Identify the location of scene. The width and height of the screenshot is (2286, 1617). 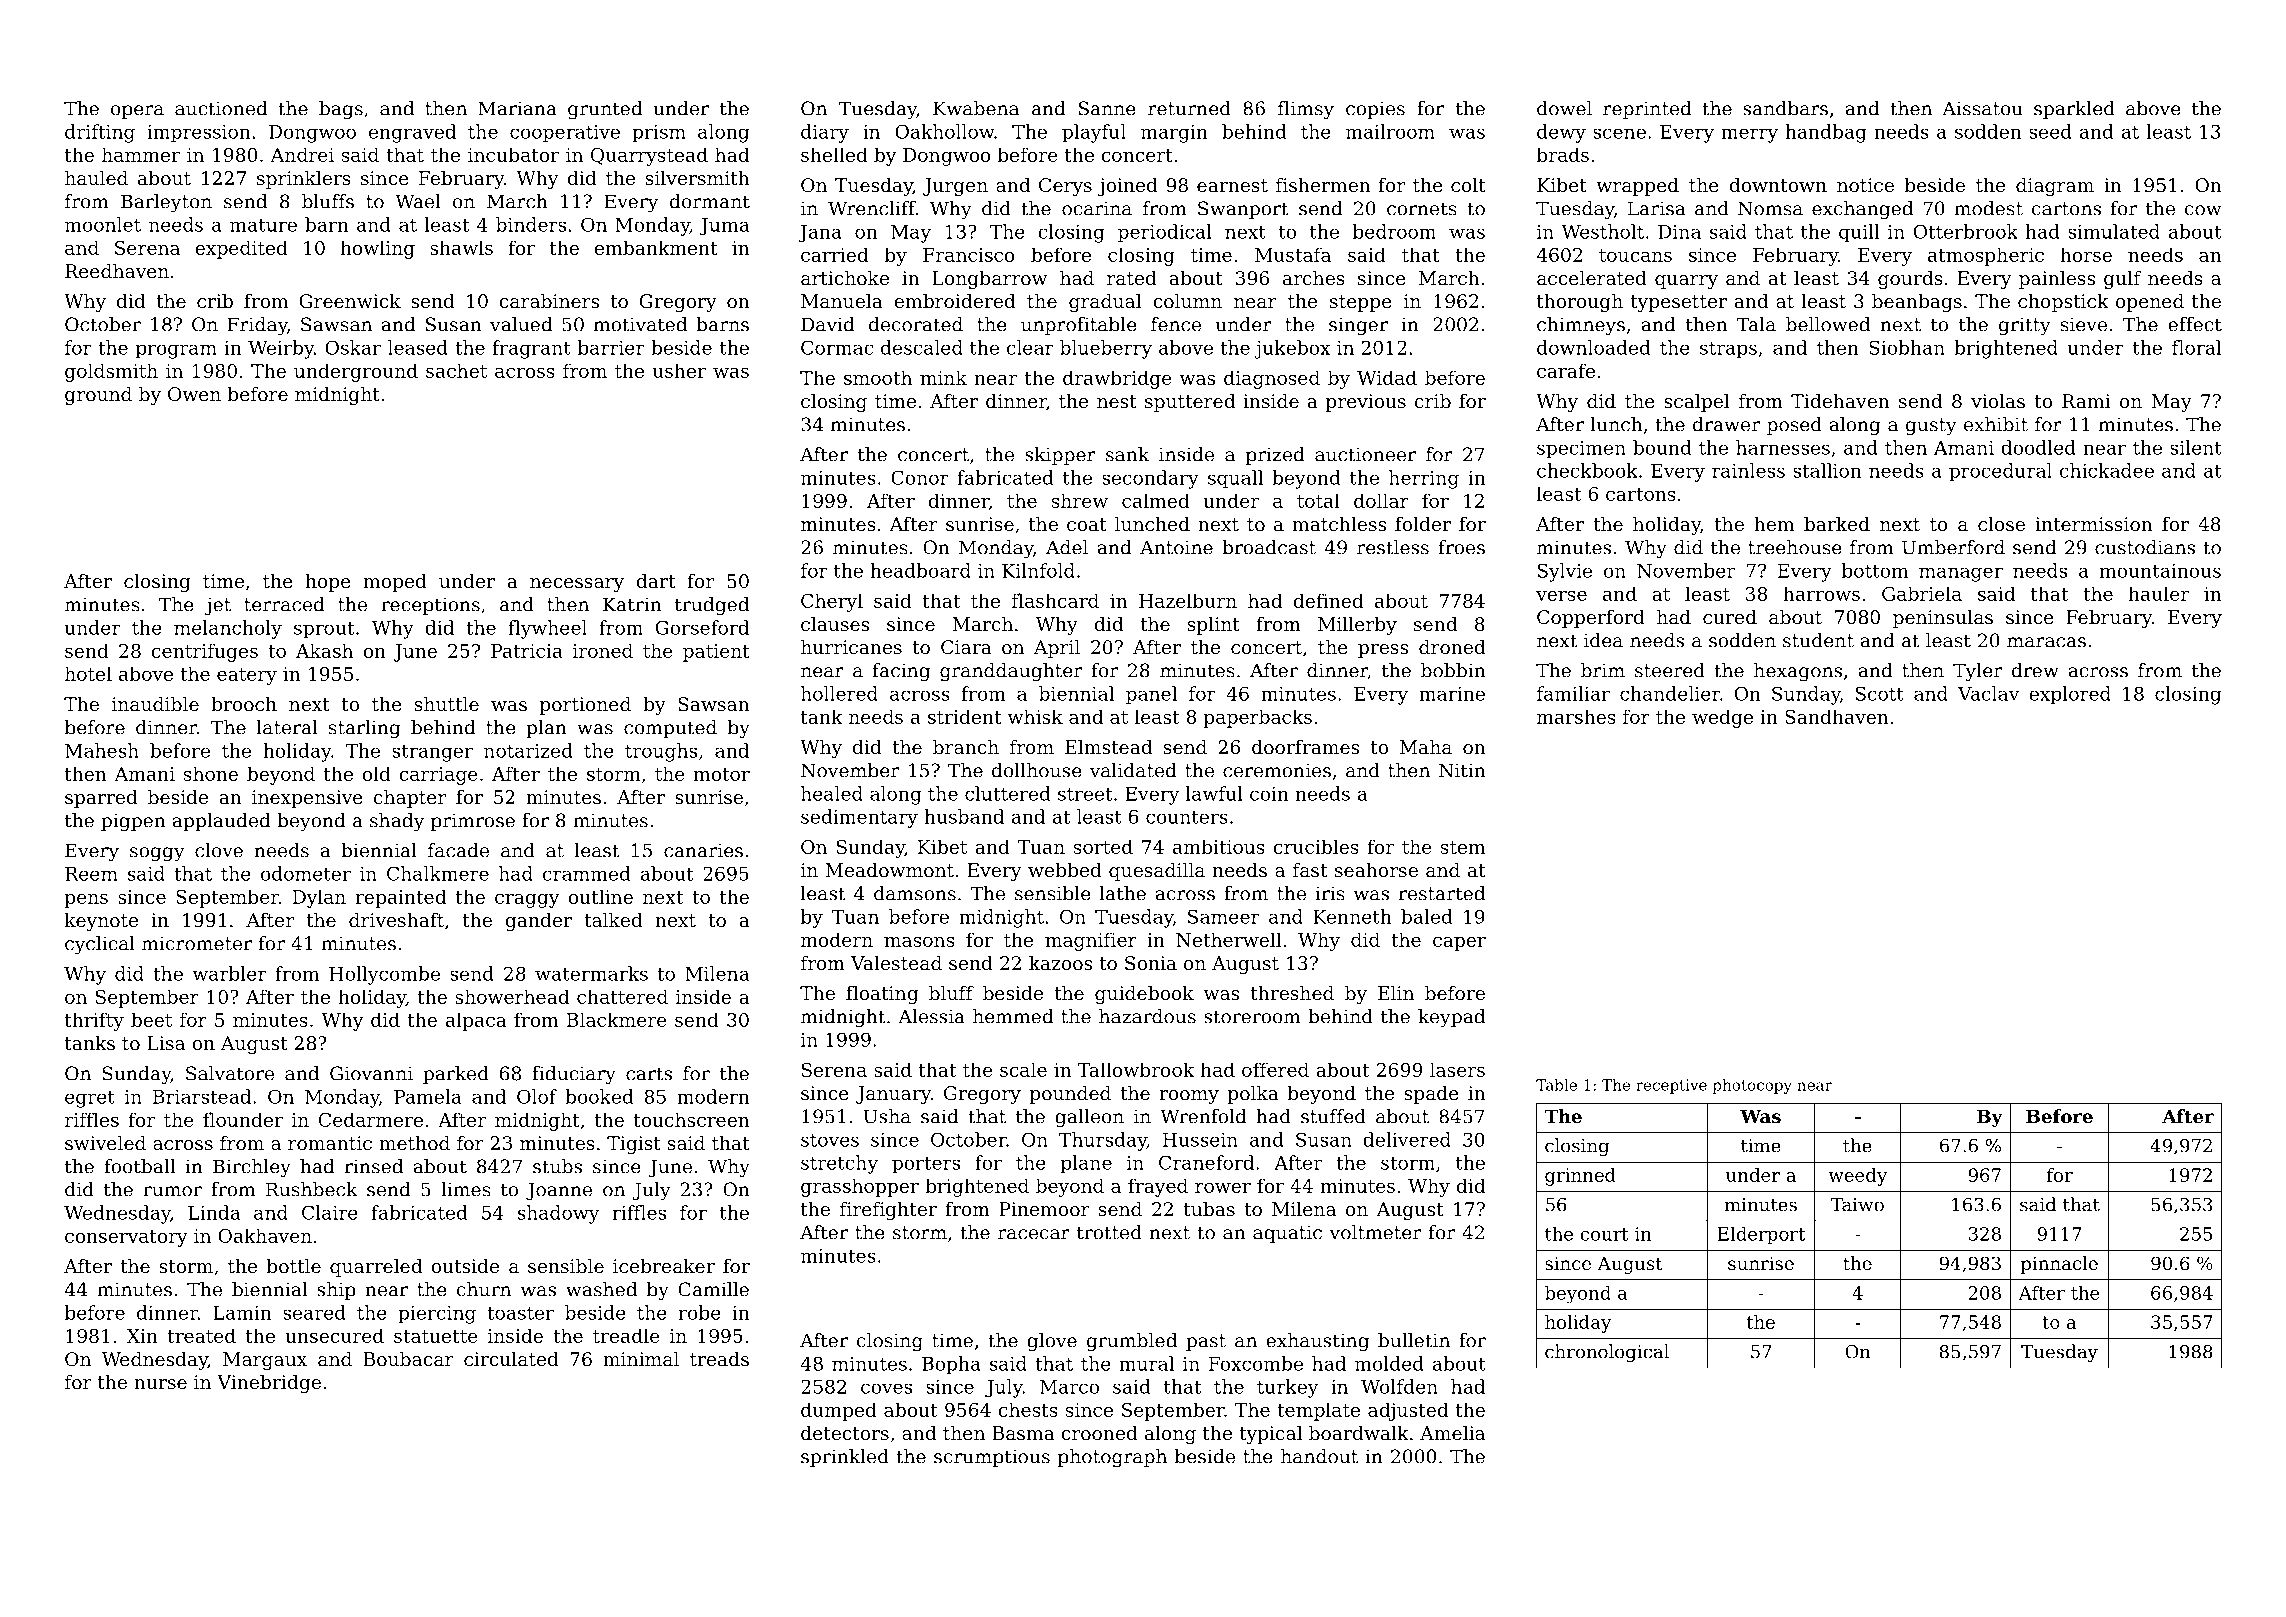
(1619, 133).
